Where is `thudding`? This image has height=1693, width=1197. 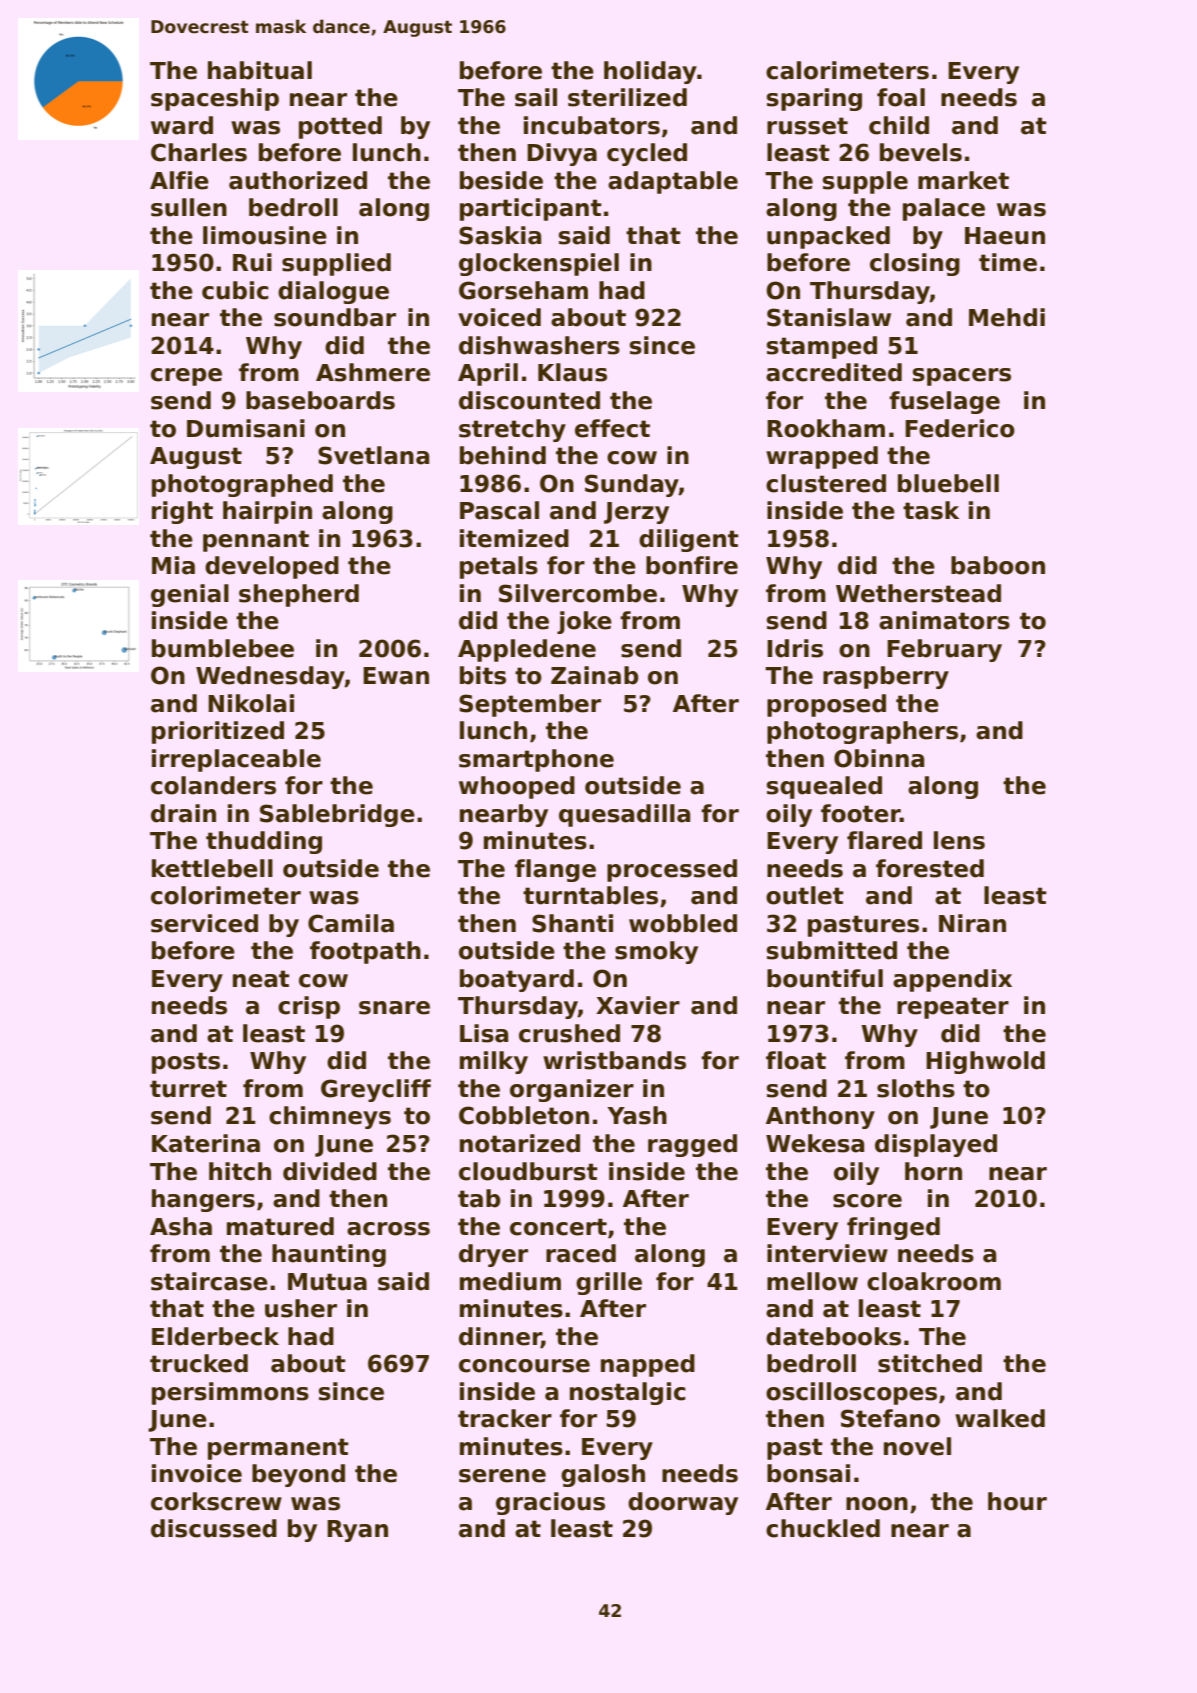 thudding is located at coordinates (264, 842).
